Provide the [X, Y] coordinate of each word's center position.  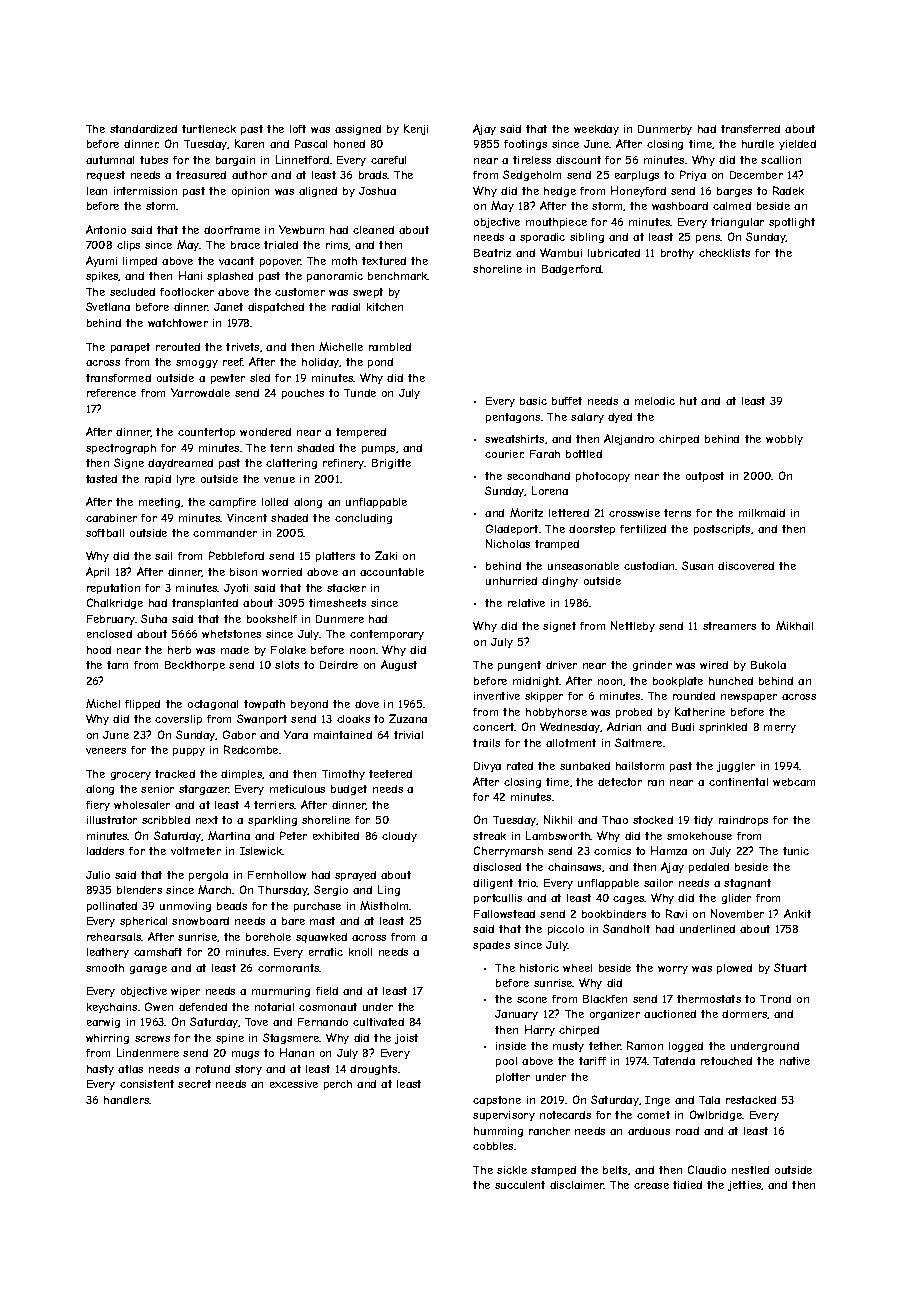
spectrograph [121, 449]
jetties [745, 1186]
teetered [390, 774]
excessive [294, 1084]
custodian [649, 566]
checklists [724, 253]
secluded [132, 292]
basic [533, 401]
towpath [264, 705]
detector [620, 782]
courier [504, 454]
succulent [520, 1185]
